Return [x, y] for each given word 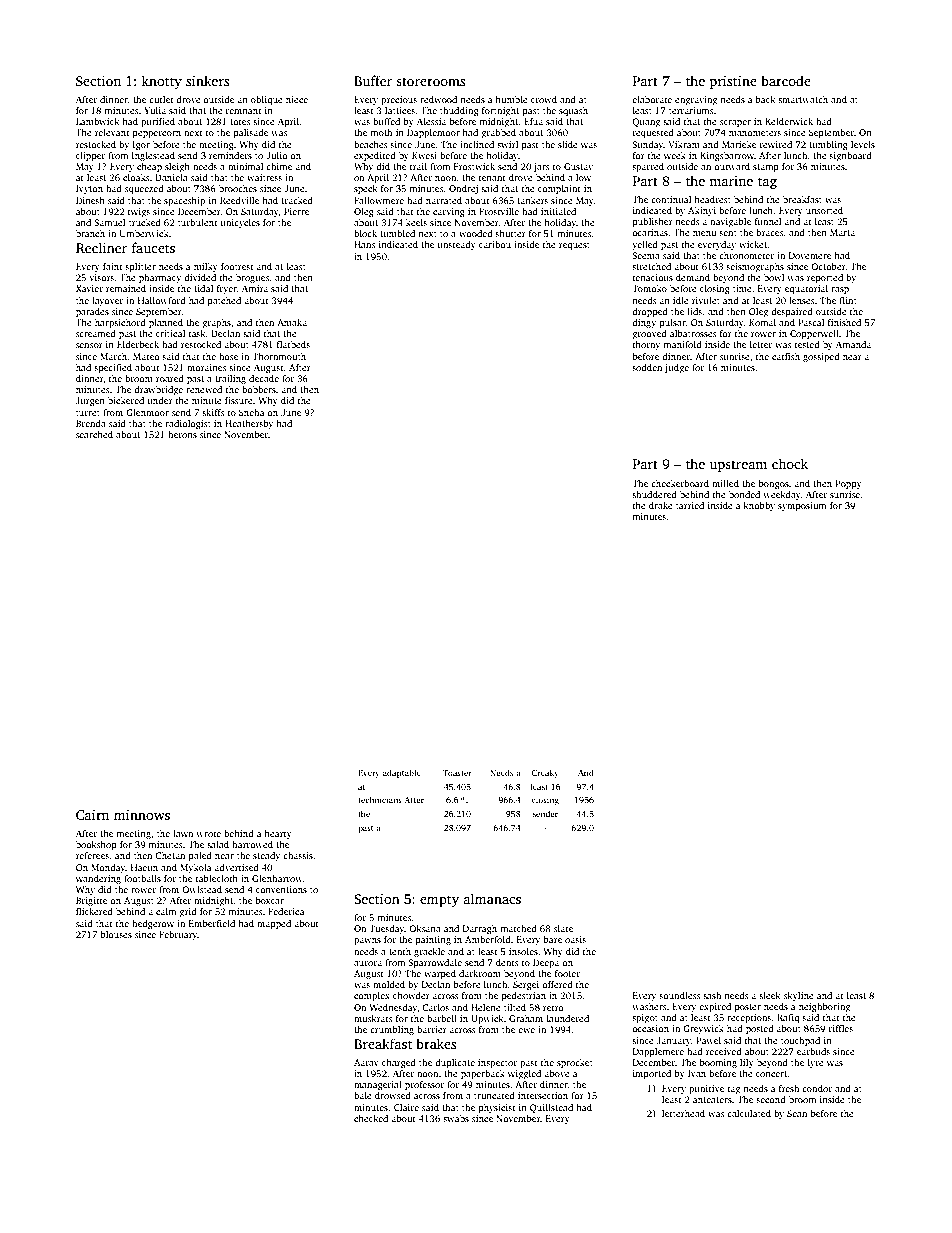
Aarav [366, 1062]
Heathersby [249, 424]
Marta [842, 232]
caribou [495, 244]
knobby [759, 506]
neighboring [824, 1007]
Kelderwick [789, 121]
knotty [161, 82]
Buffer [373, 80]
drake [661, 505]
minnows [142, 815]
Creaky [545, 773]
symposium [802, 506]
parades [92, 312]
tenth [400, 951]
